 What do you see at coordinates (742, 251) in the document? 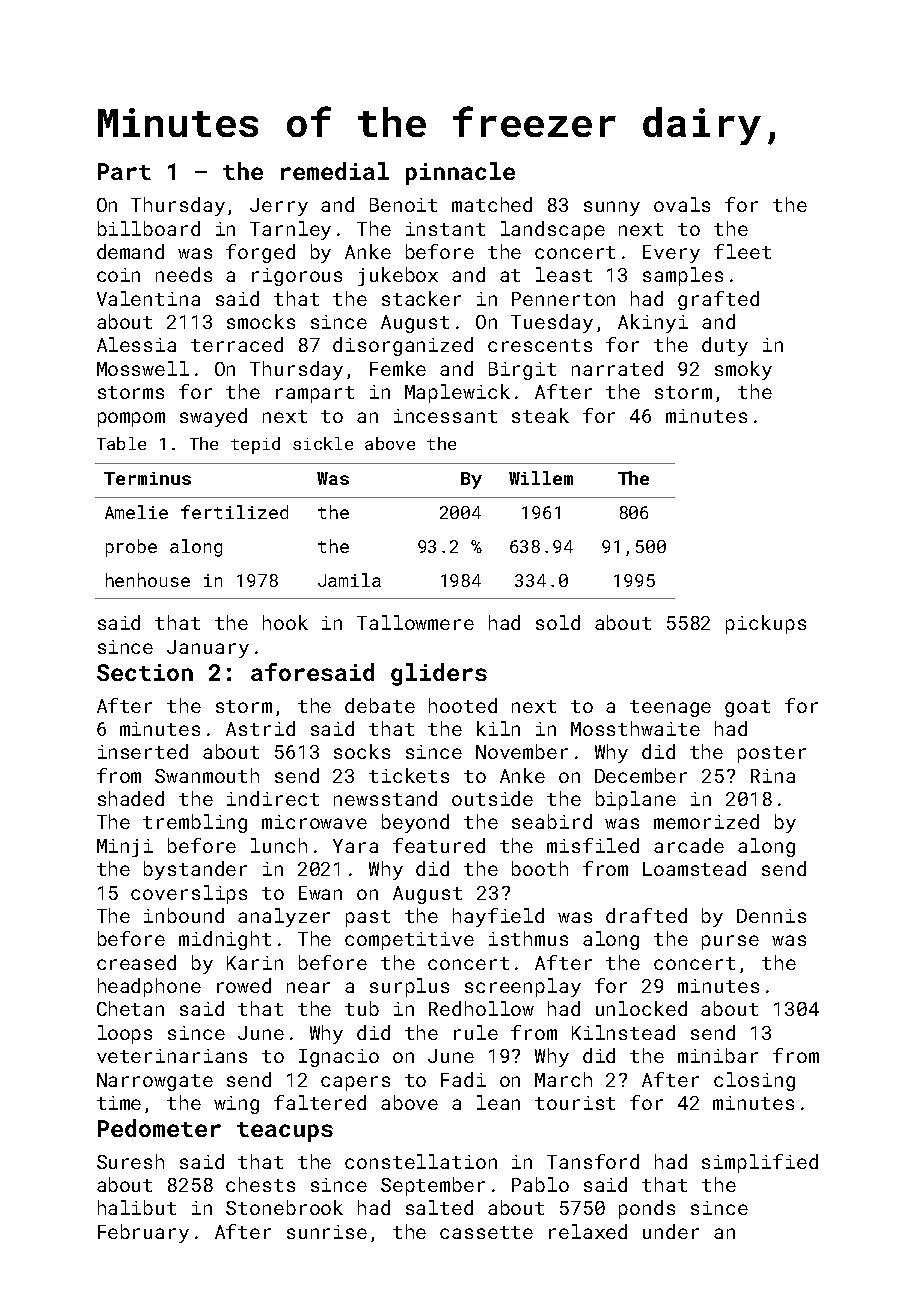
I see `fleet` at bounding box center [742, 251].
